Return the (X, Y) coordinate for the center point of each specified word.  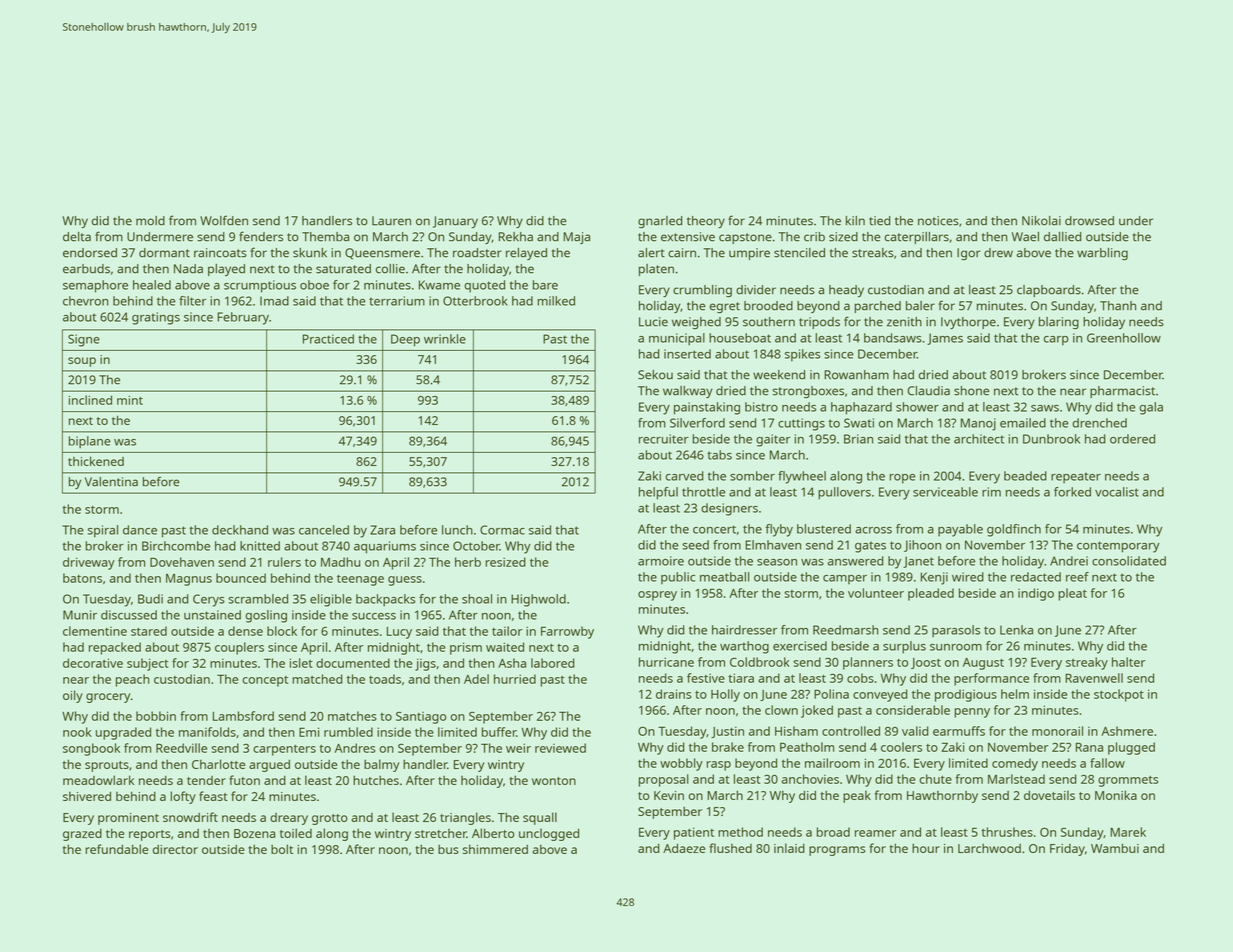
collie (390, 269)
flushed (730, 848)
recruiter (663, 439)
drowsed (1089, 221)
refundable (116, 849)
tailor (507, 631)
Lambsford (243, 716)
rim (991, 492)
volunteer (876, 593)
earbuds (86, 269)
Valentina (111, 482)
